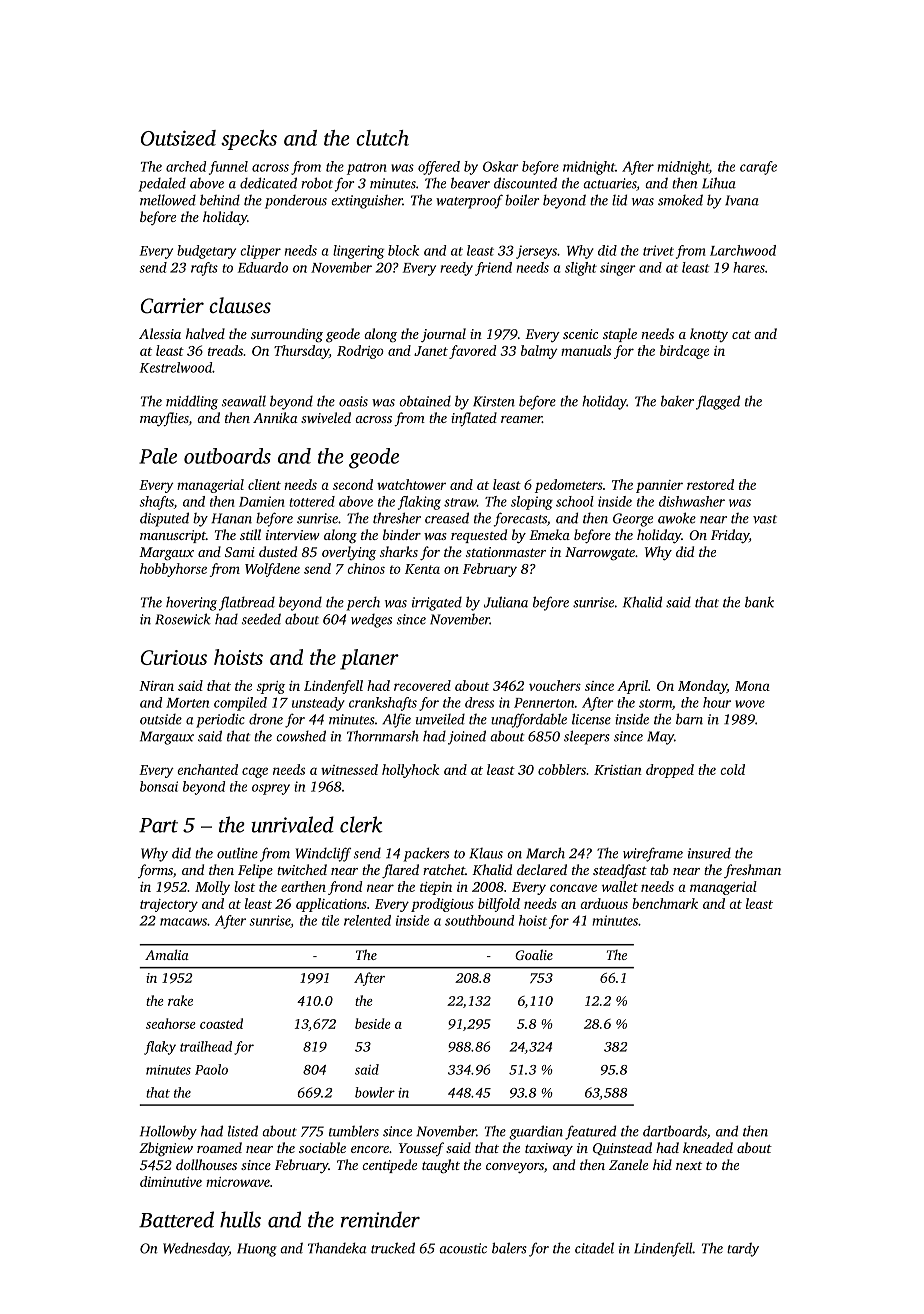 Image resolution: width=924 pixels, height=1314 pixels. I want to click on pedaled, so click(162, 185).
